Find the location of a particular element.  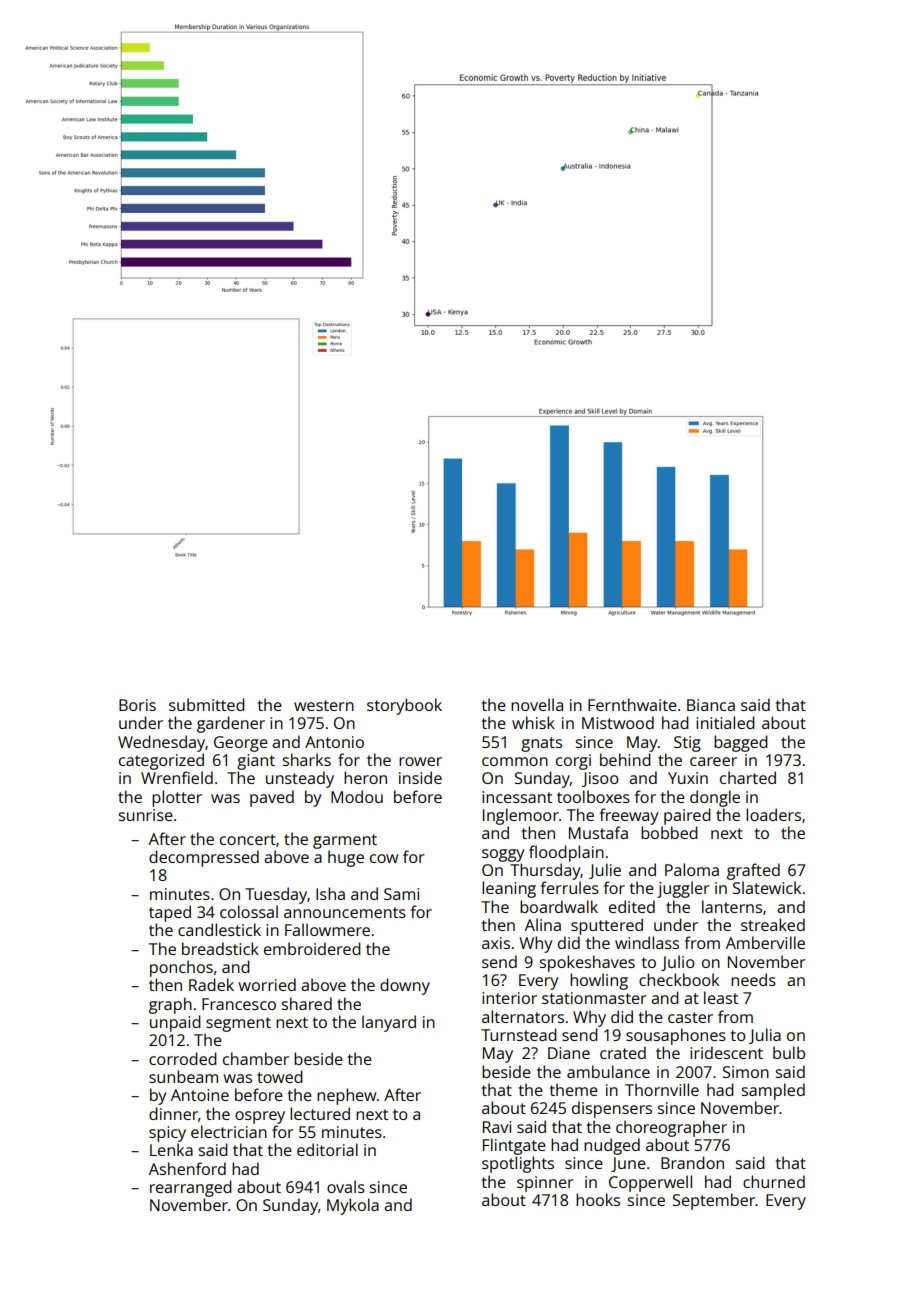

Fernthwaite is located at coordinates (632, 704).
